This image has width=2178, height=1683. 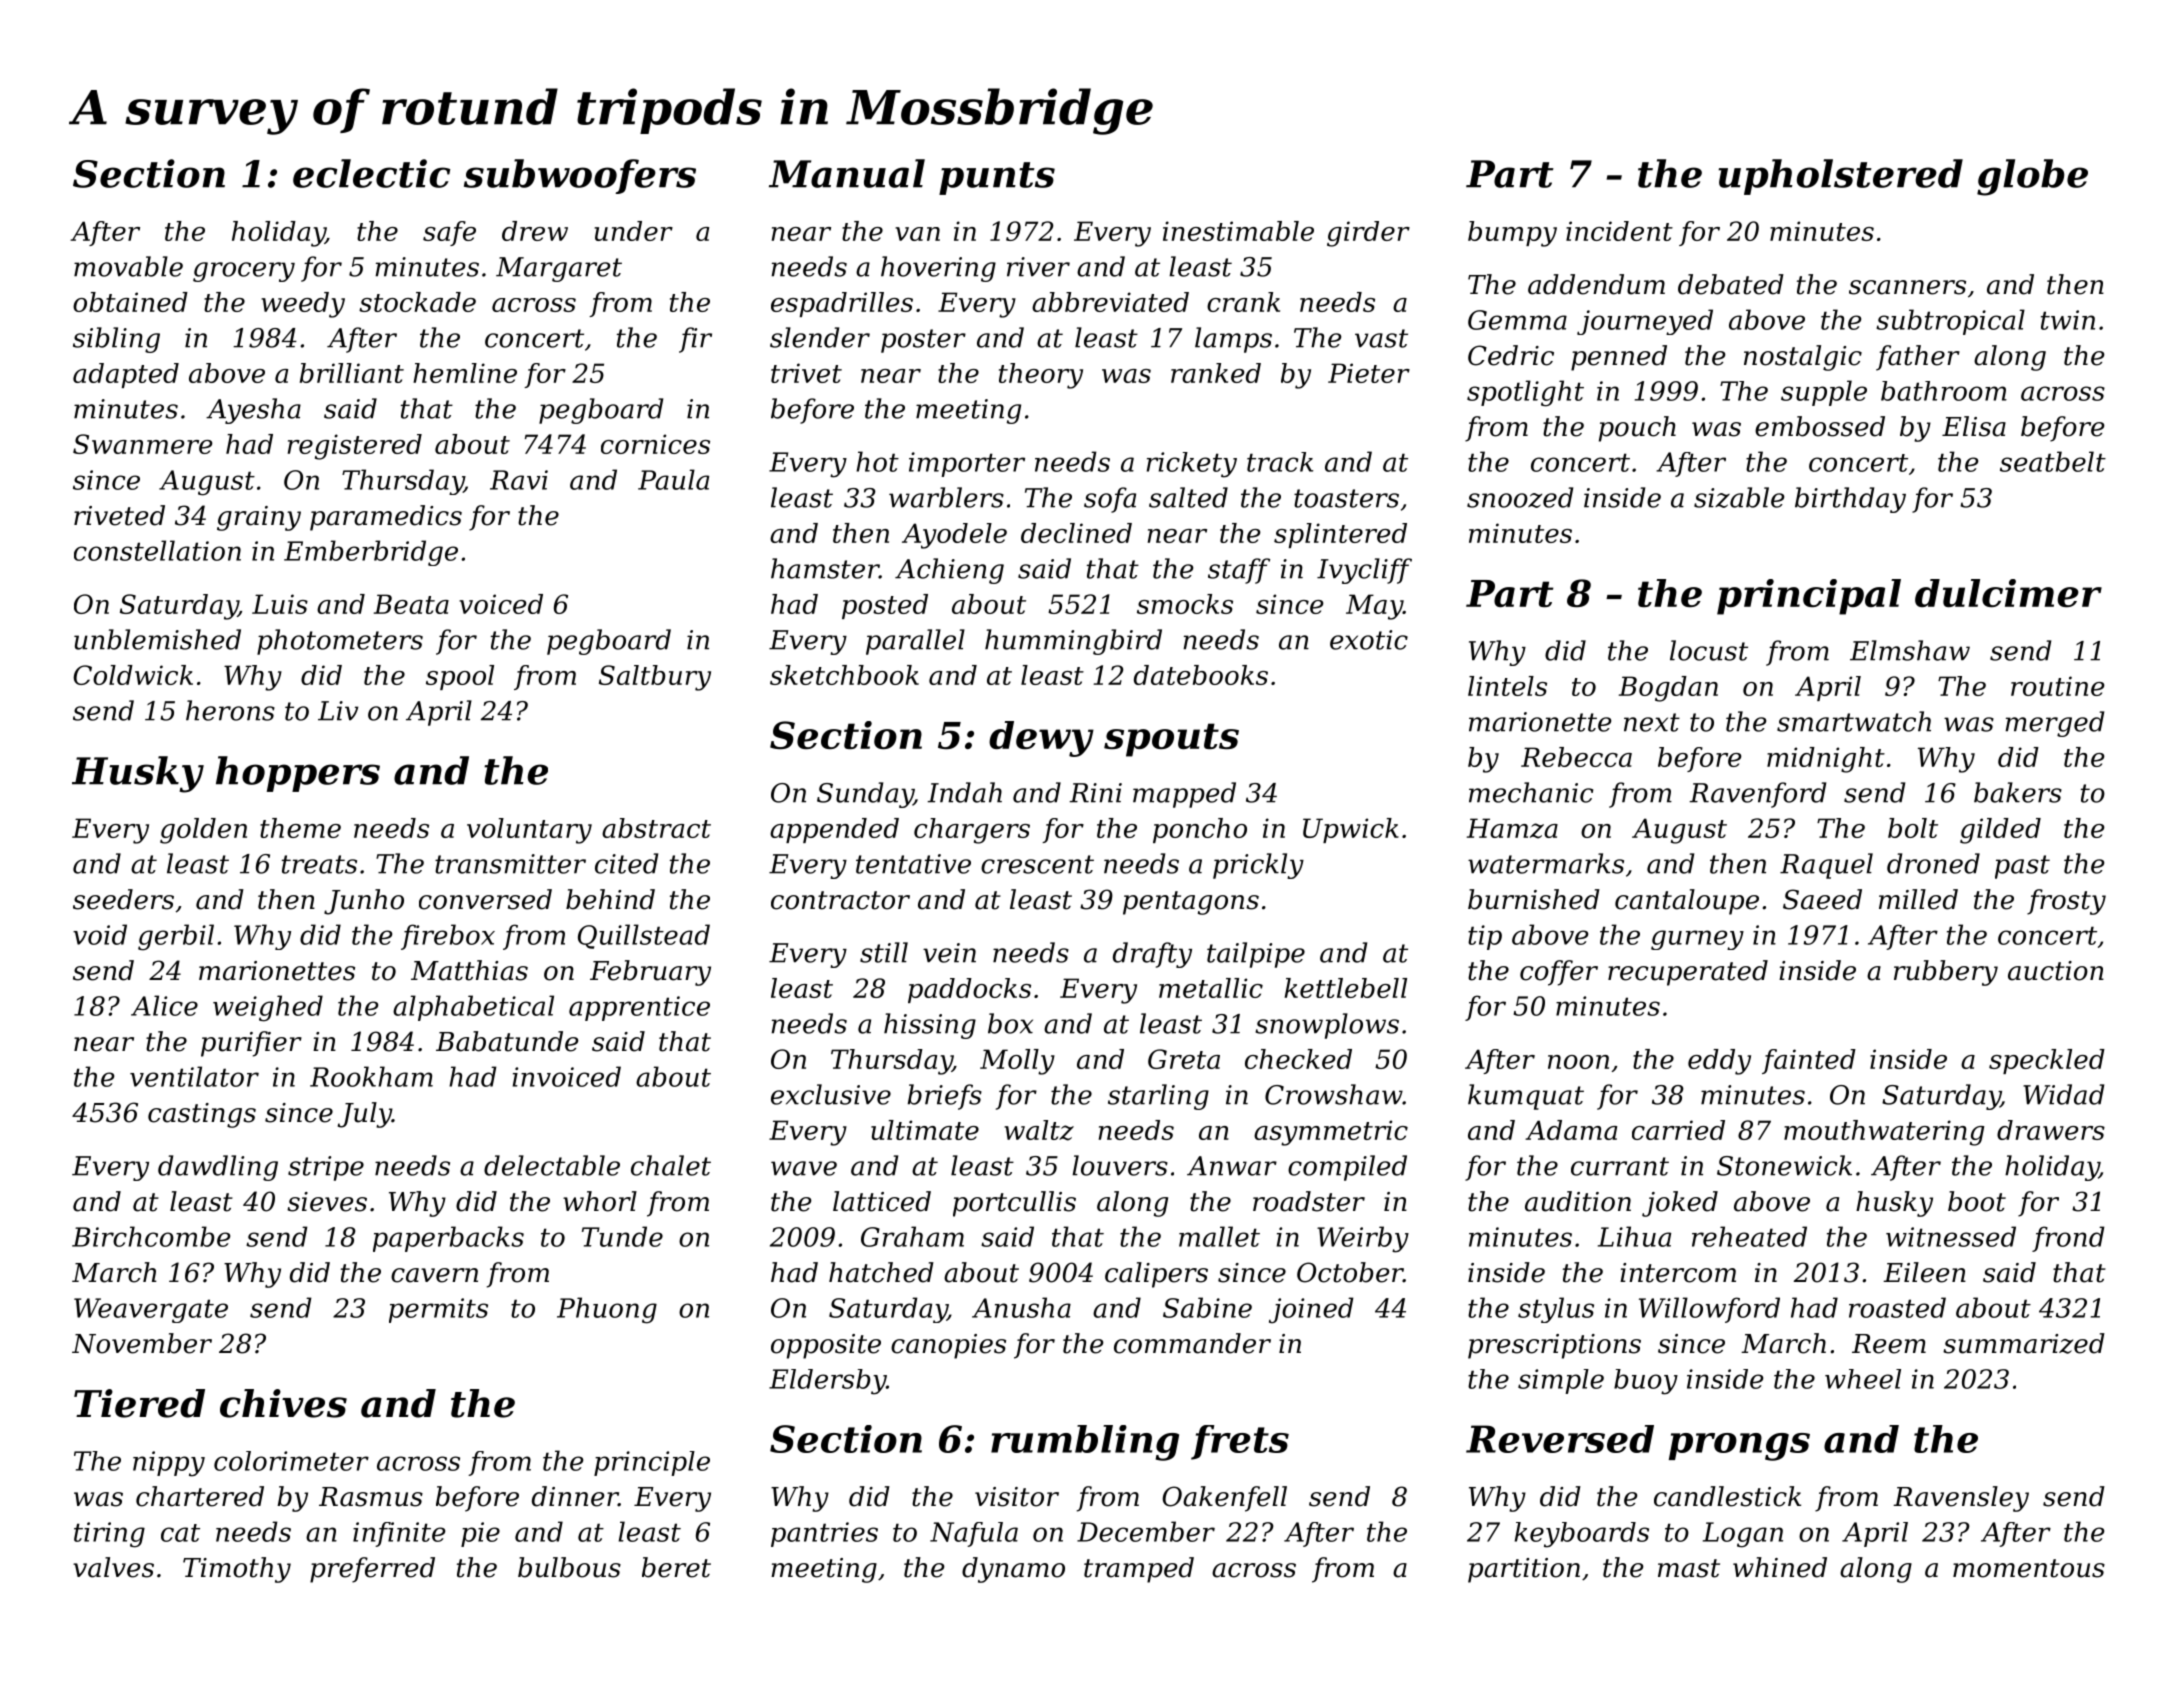 I want to click on Manual, so click(x=847, y=173).
